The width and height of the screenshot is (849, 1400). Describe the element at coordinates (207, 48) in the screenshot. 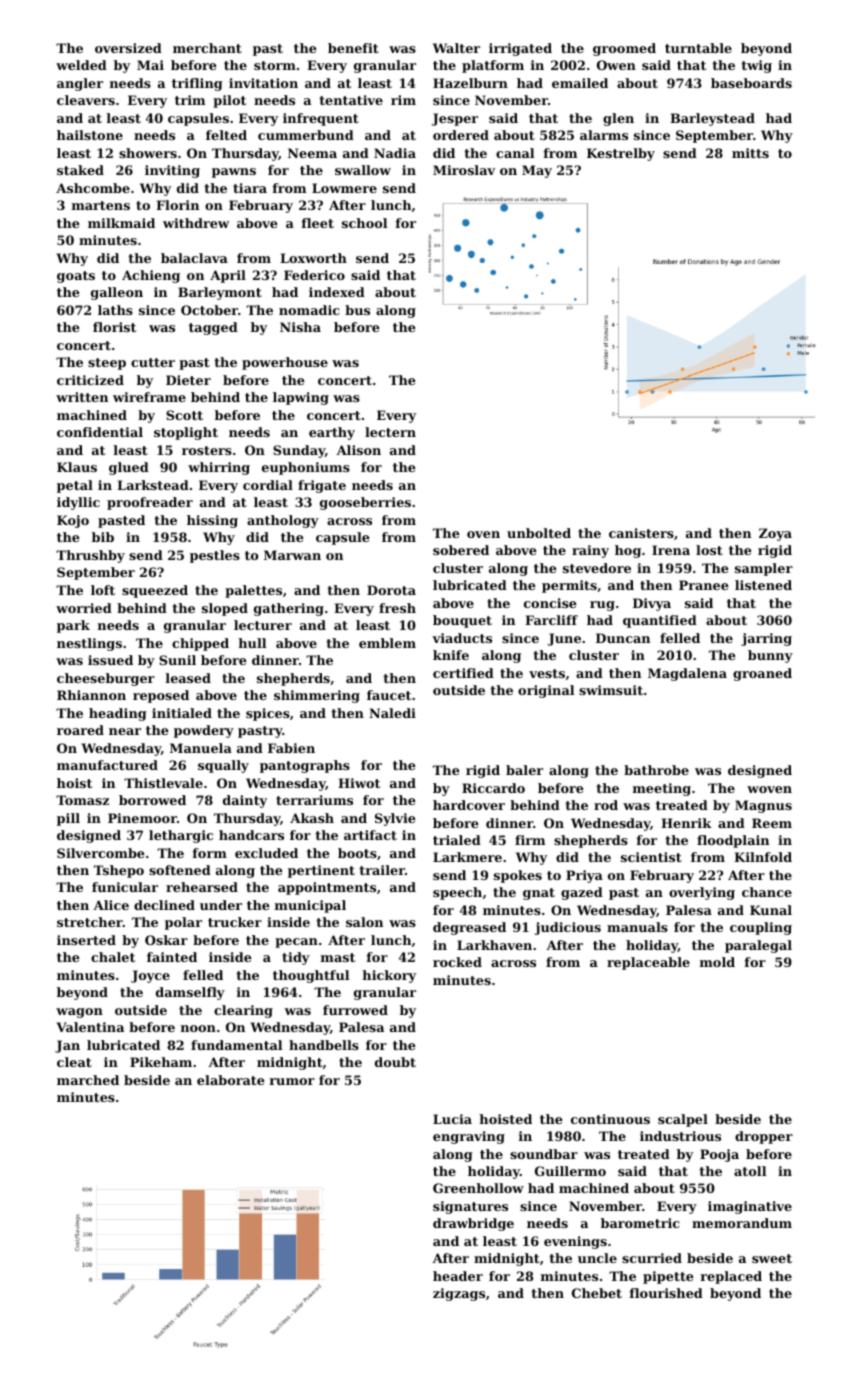

I see `merchant` at that location.
